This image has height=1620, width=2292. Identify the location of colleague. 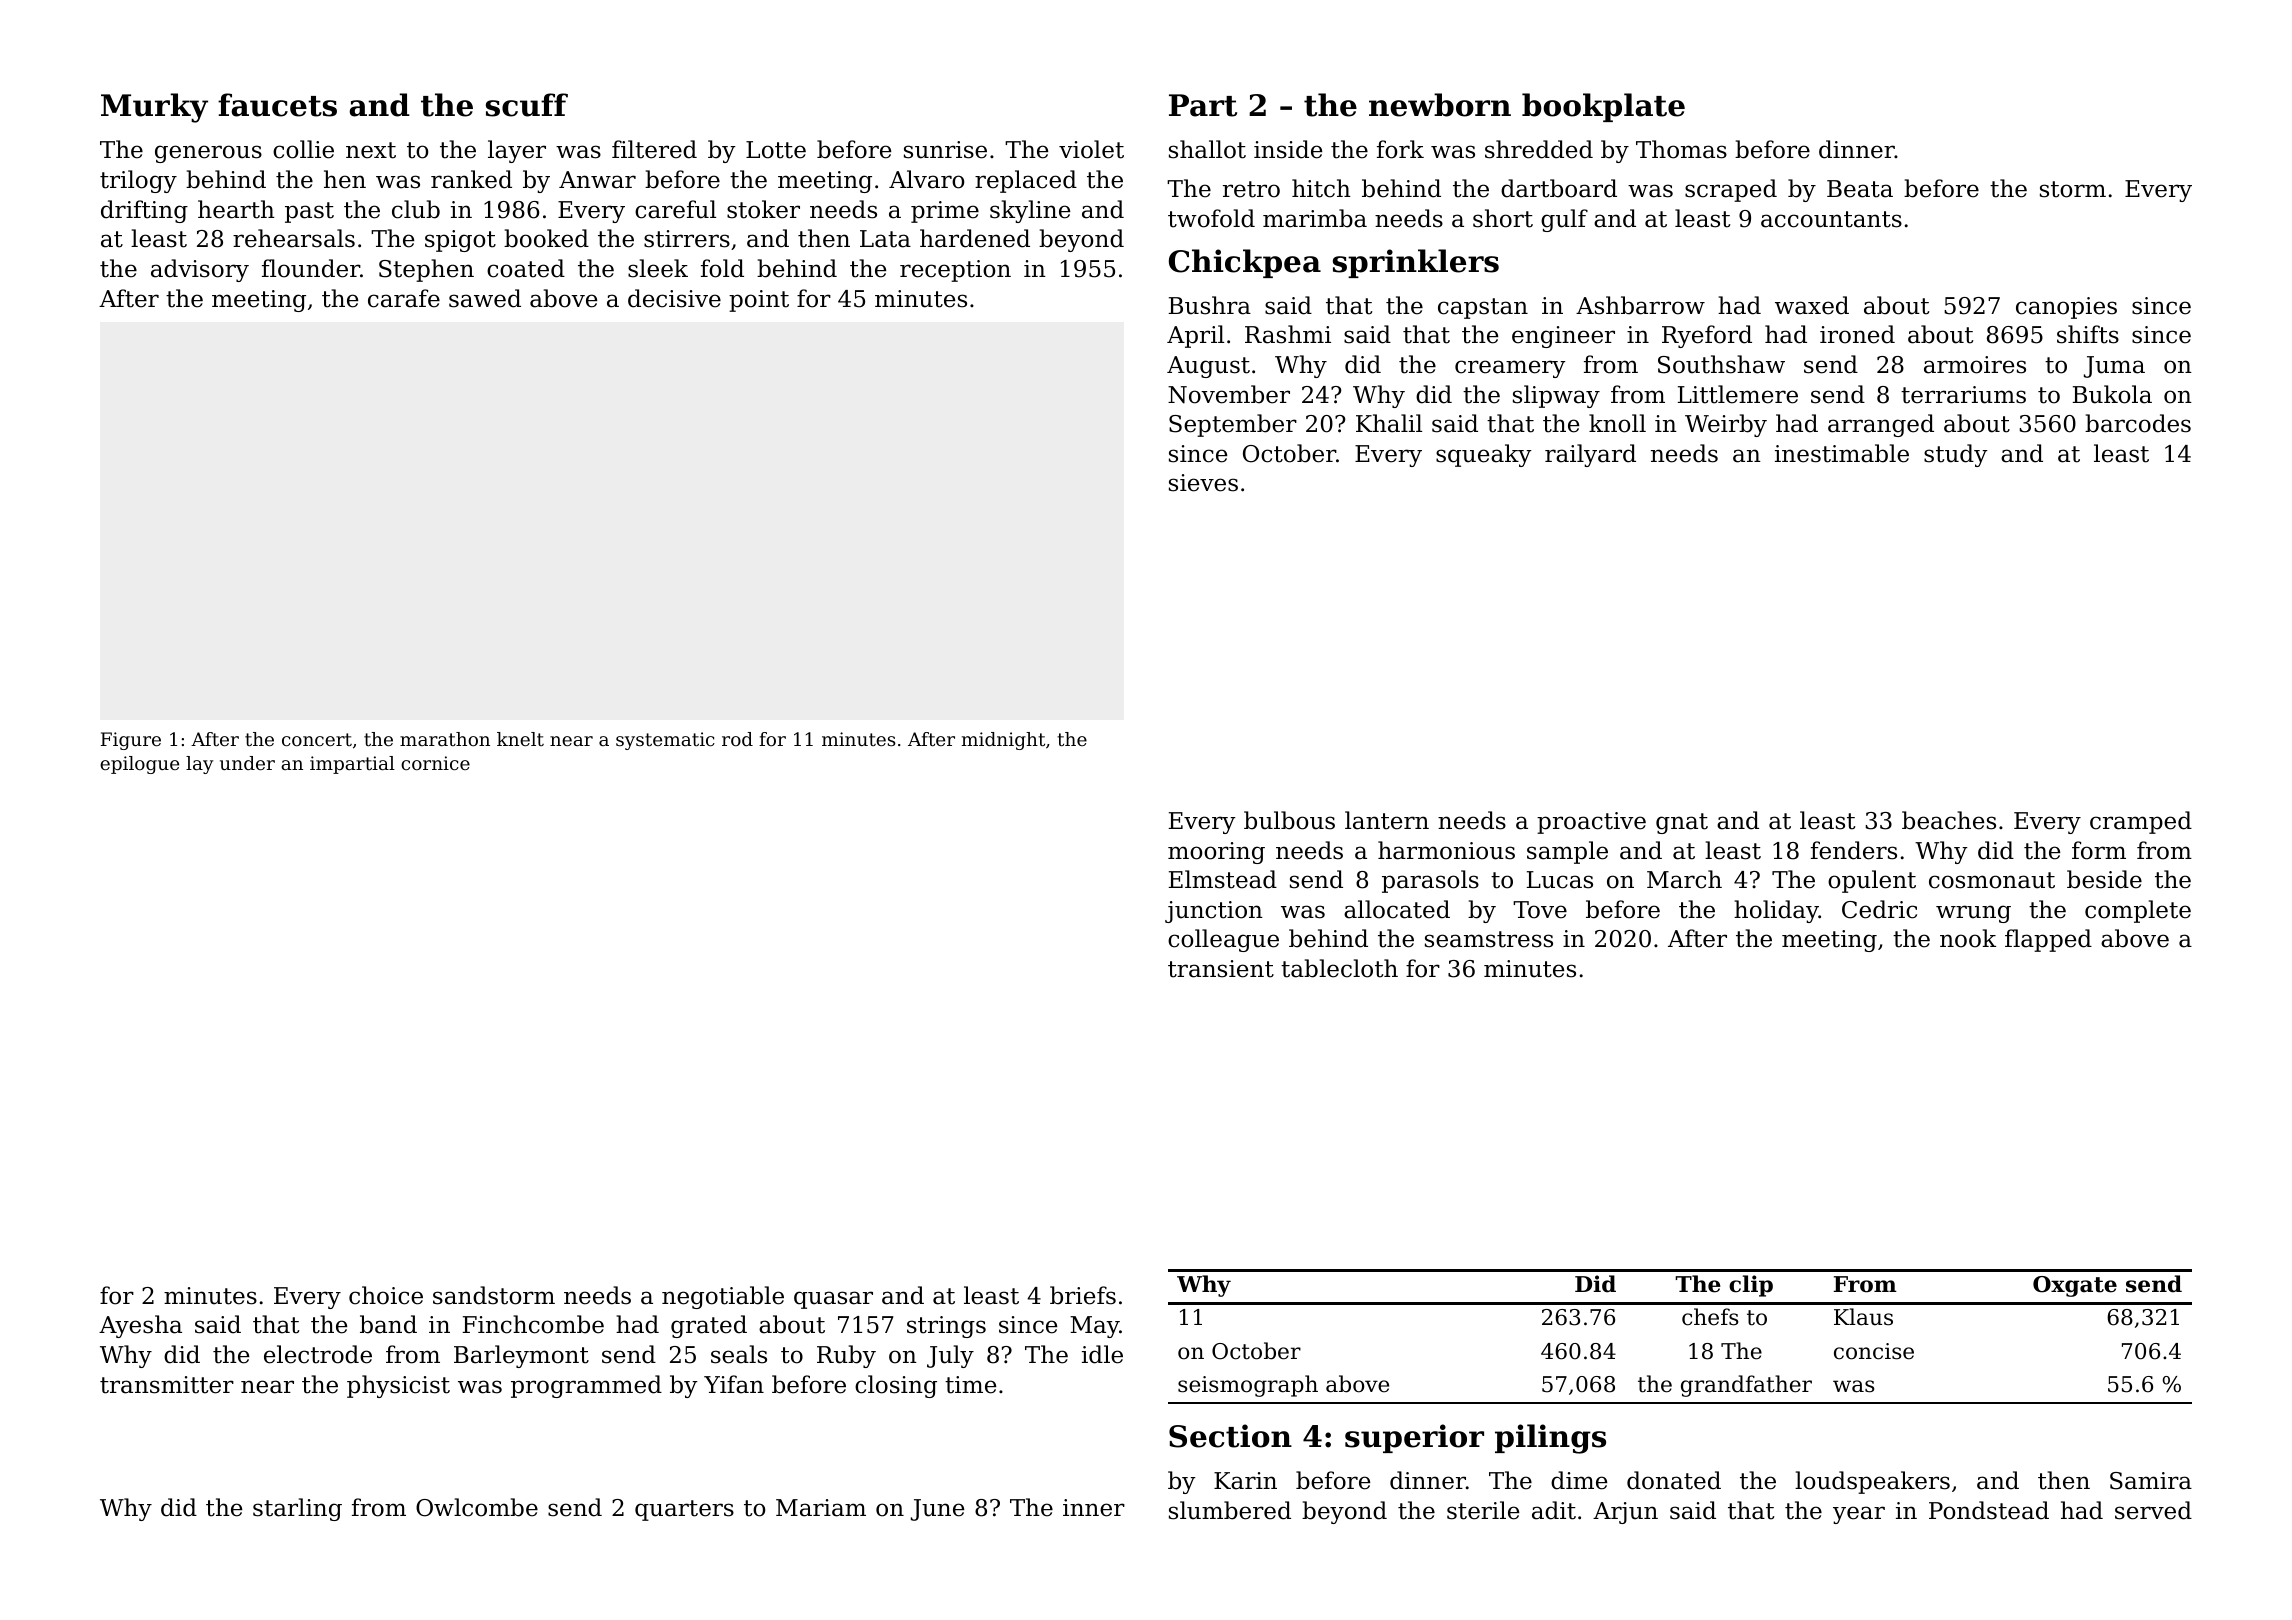
(1223, 940).
